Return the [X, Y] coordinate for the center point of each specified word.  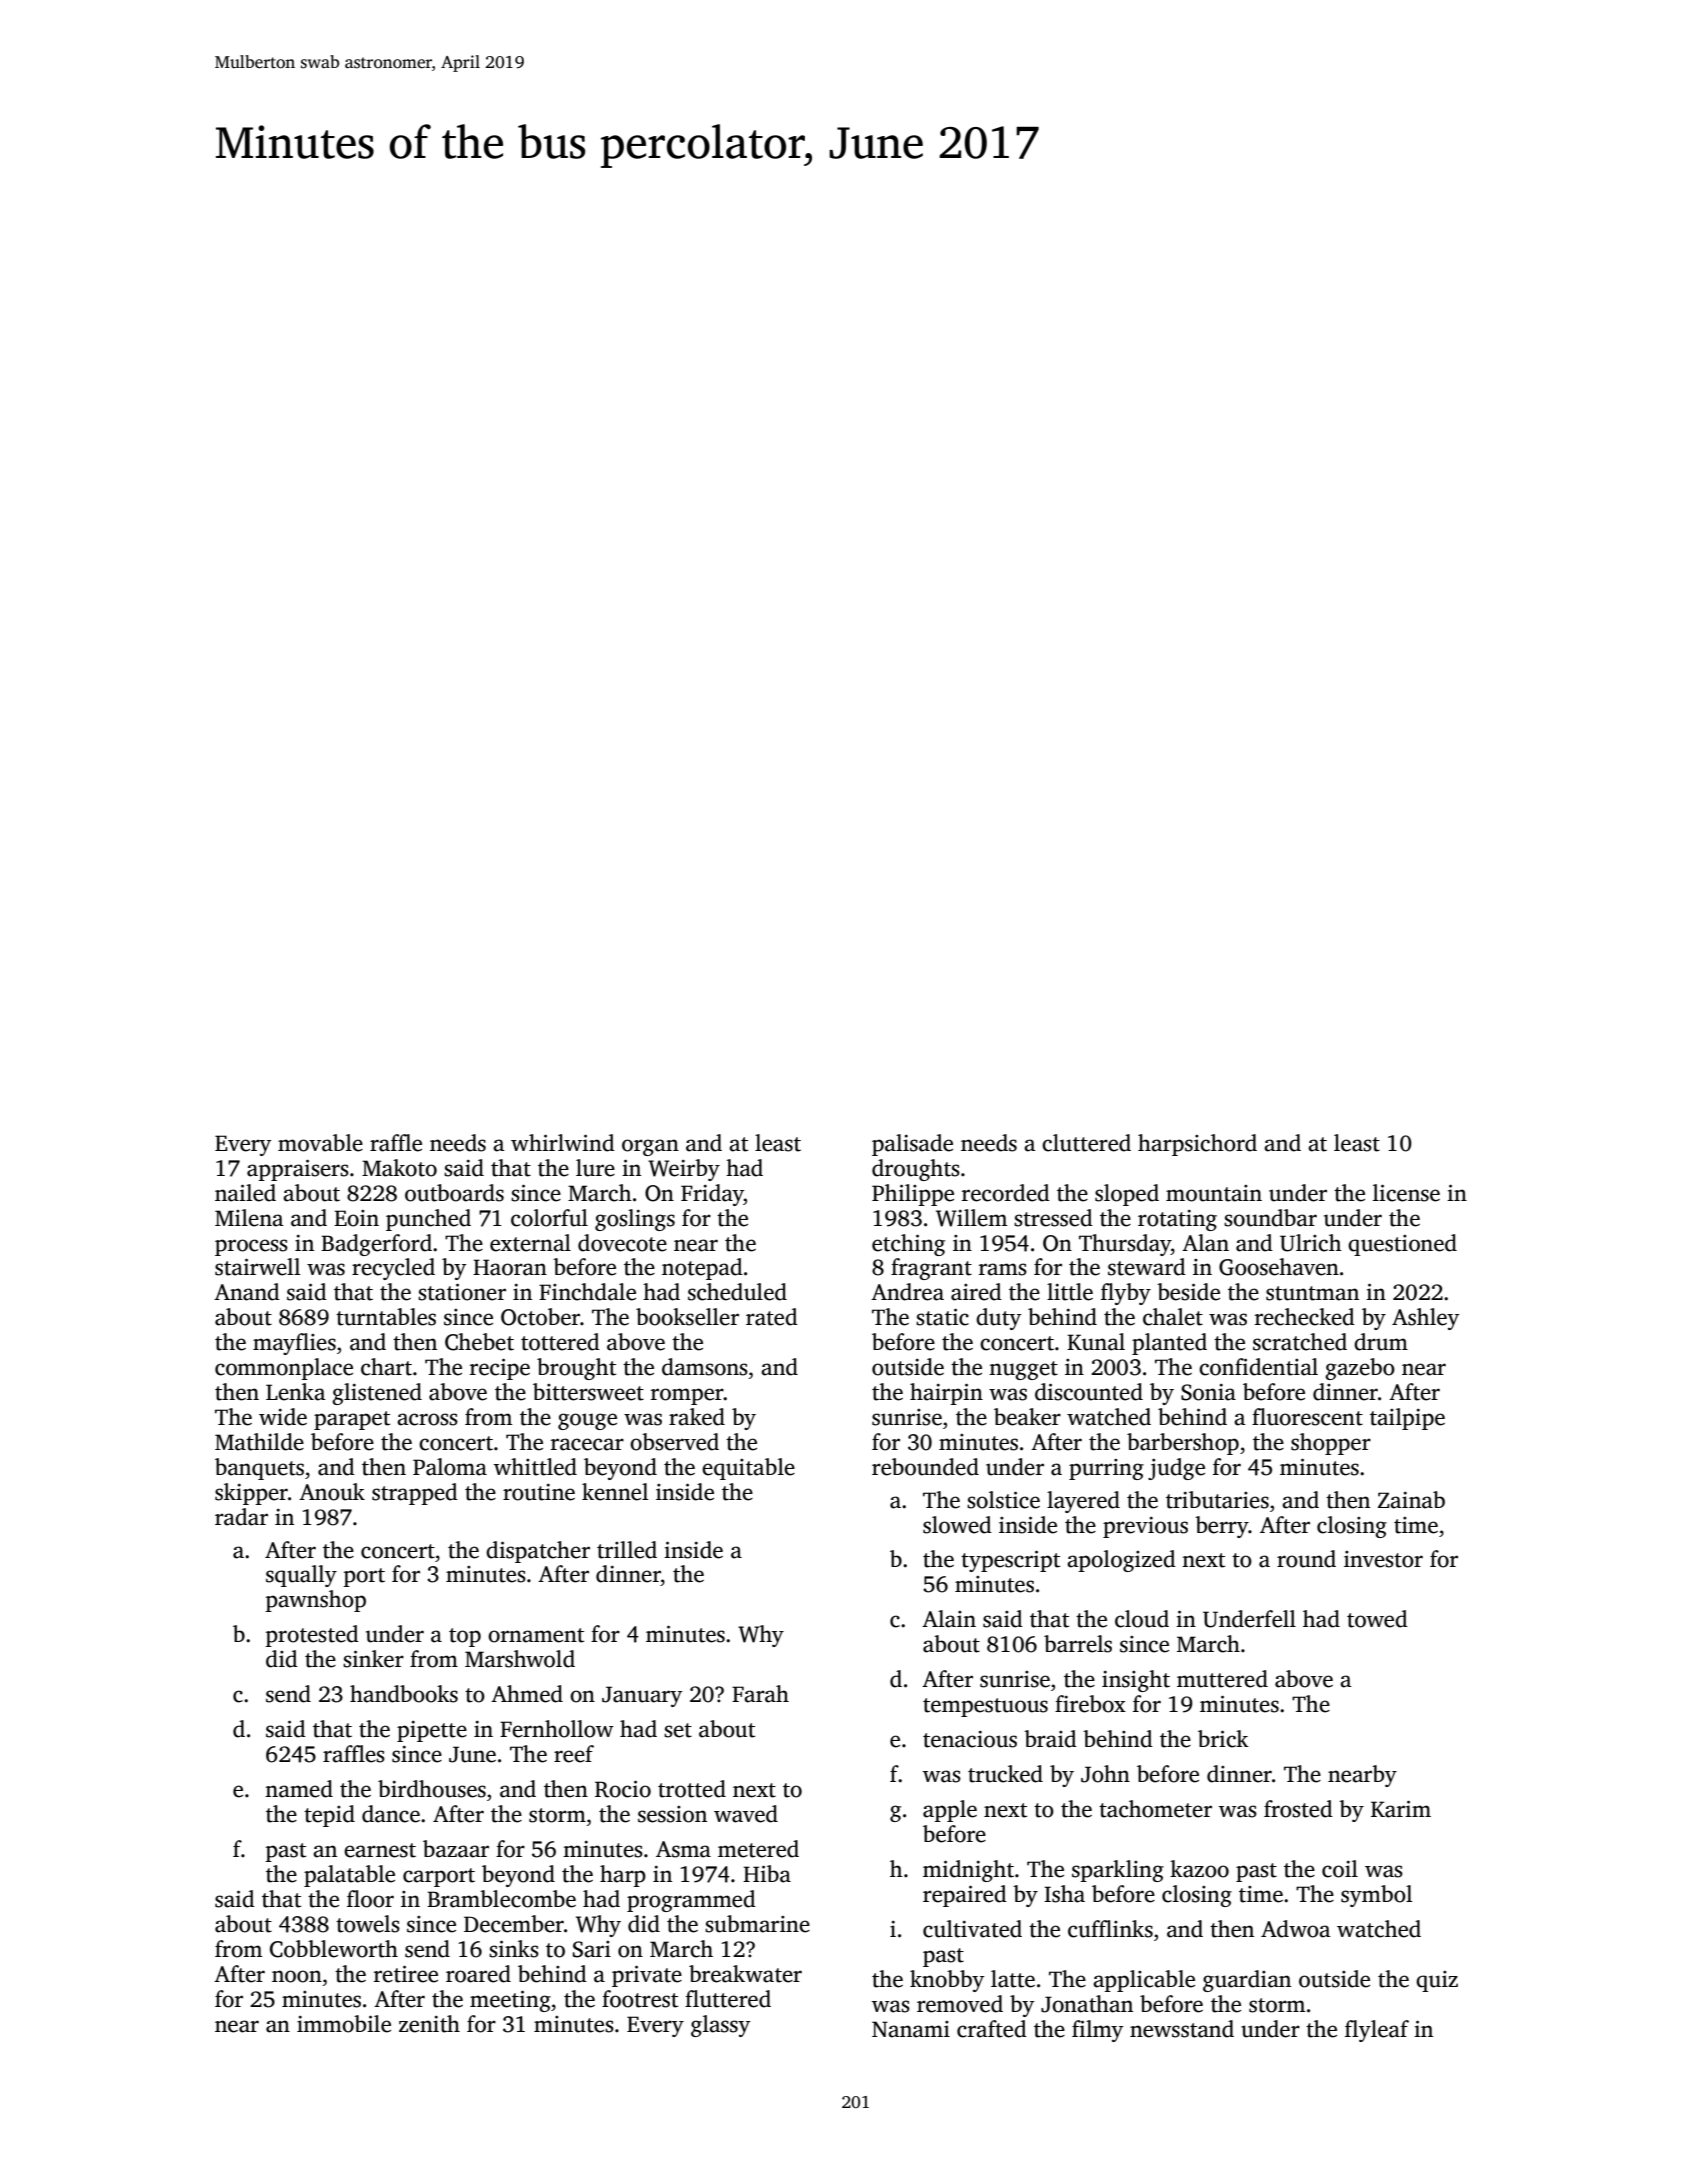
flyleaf [1377, 2031]
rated [772, 1317]
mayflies [294, 1344]
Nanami [911, 2029]
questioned [1402, 1245]
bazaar [456, 1849]
